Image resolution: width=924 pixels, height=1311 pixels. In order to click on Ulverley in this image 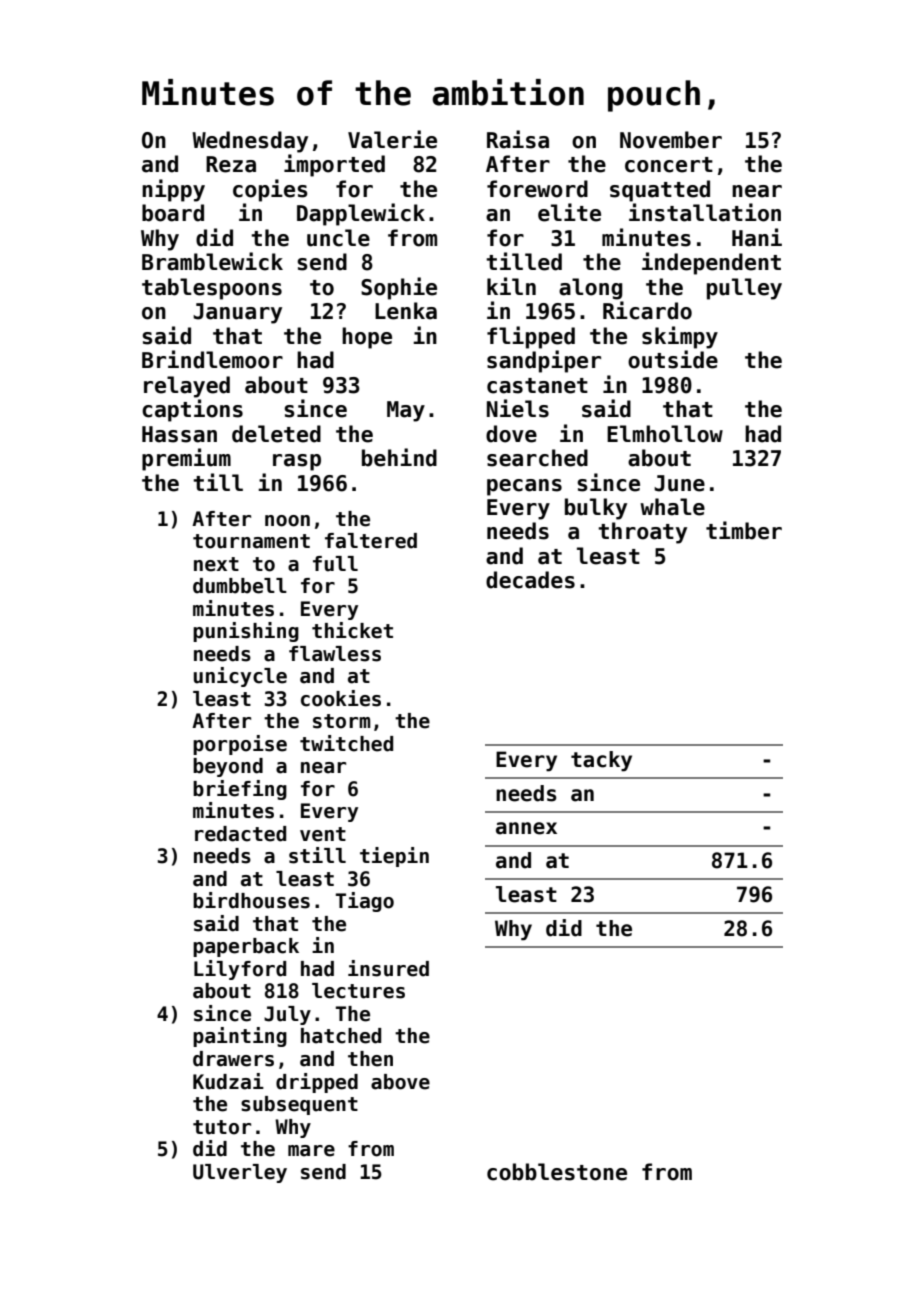, I will do `click(240, 1173)`.
